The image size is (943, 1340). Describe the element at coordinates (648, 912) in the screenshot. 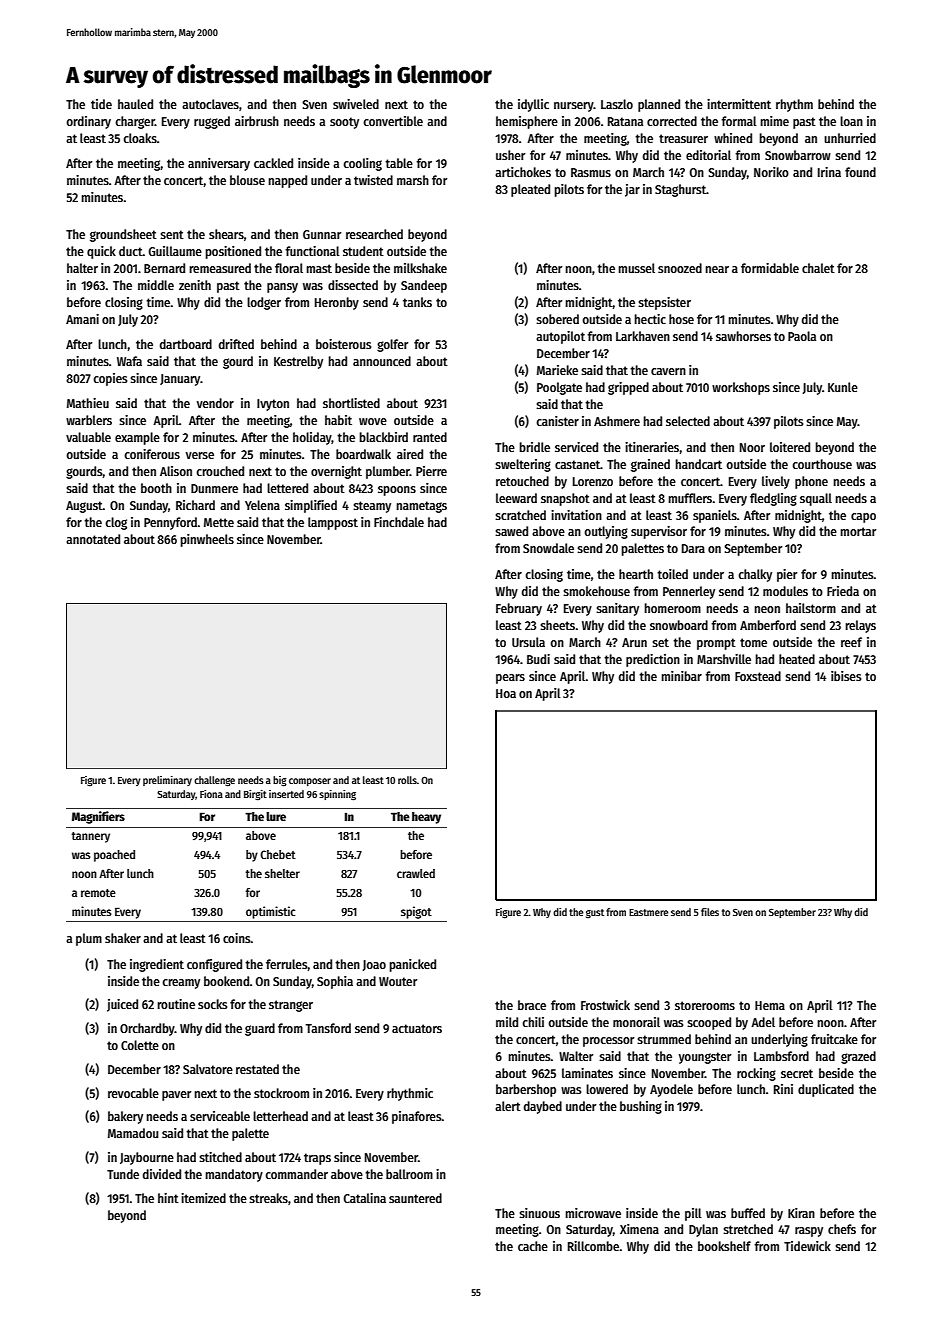

I see `Eastmere` at that location.
